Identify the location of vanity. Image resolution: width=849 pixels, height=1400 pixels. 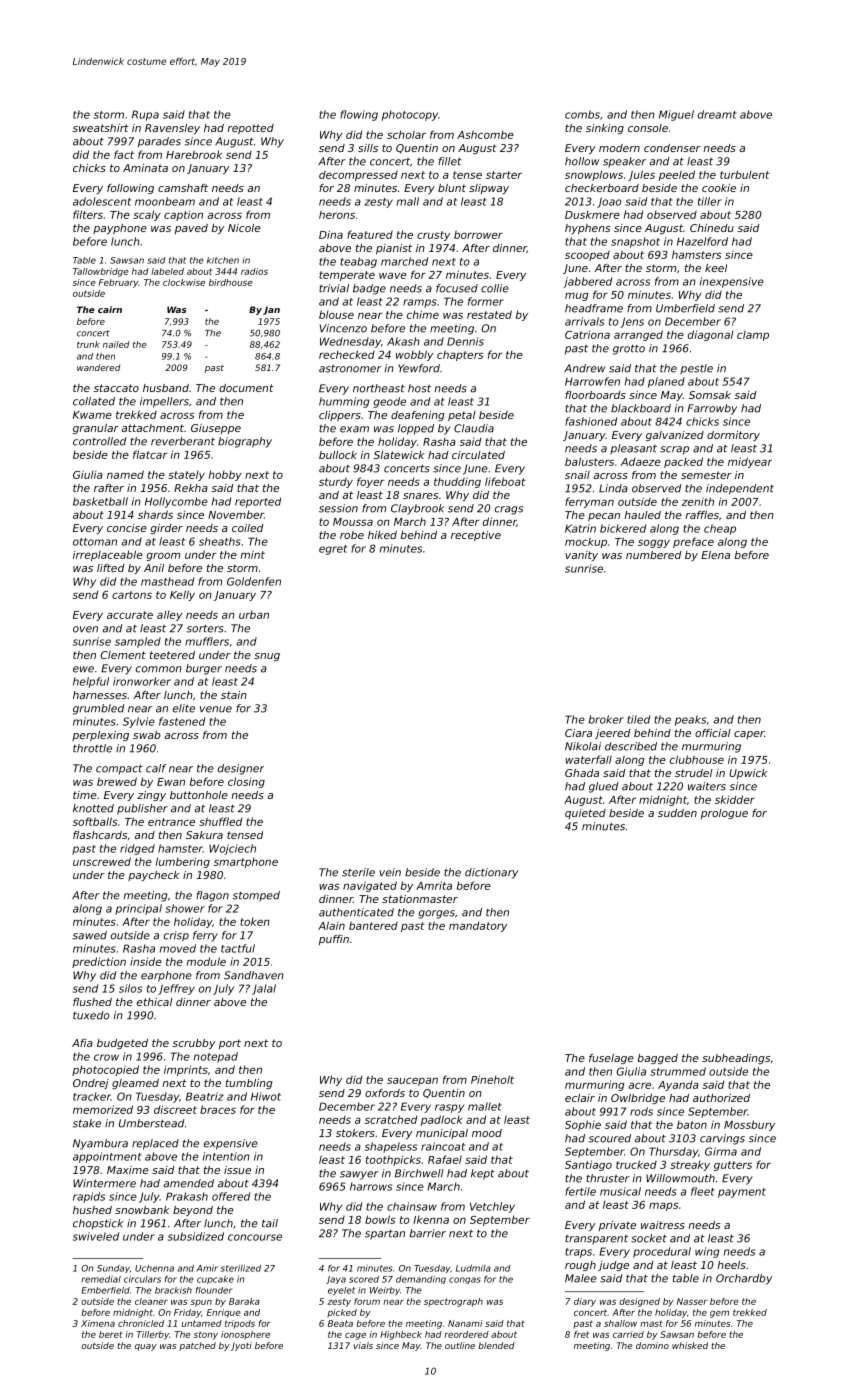
(581, 556).
